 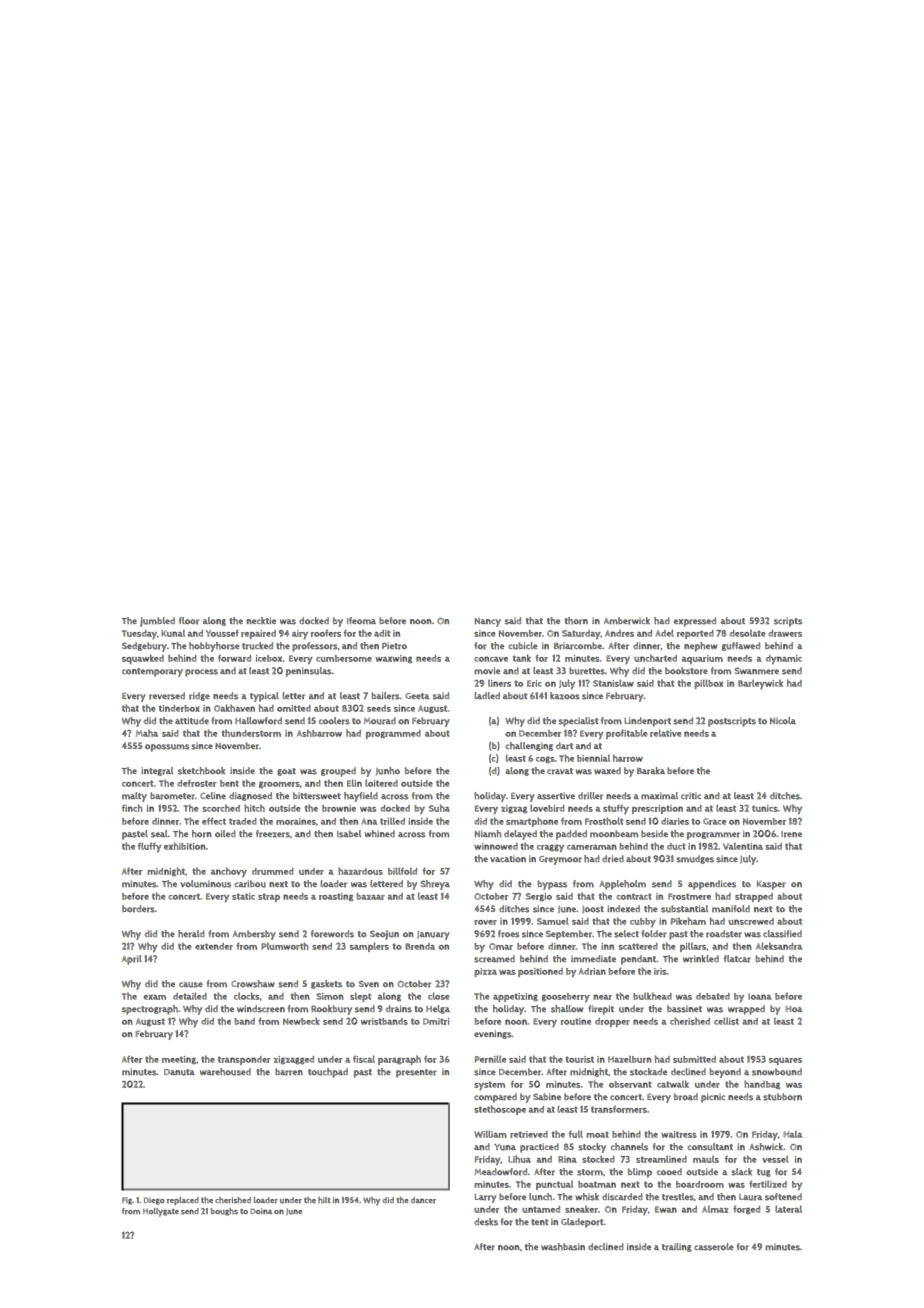 I want to click on Irene, so click(x=791, y=834).
